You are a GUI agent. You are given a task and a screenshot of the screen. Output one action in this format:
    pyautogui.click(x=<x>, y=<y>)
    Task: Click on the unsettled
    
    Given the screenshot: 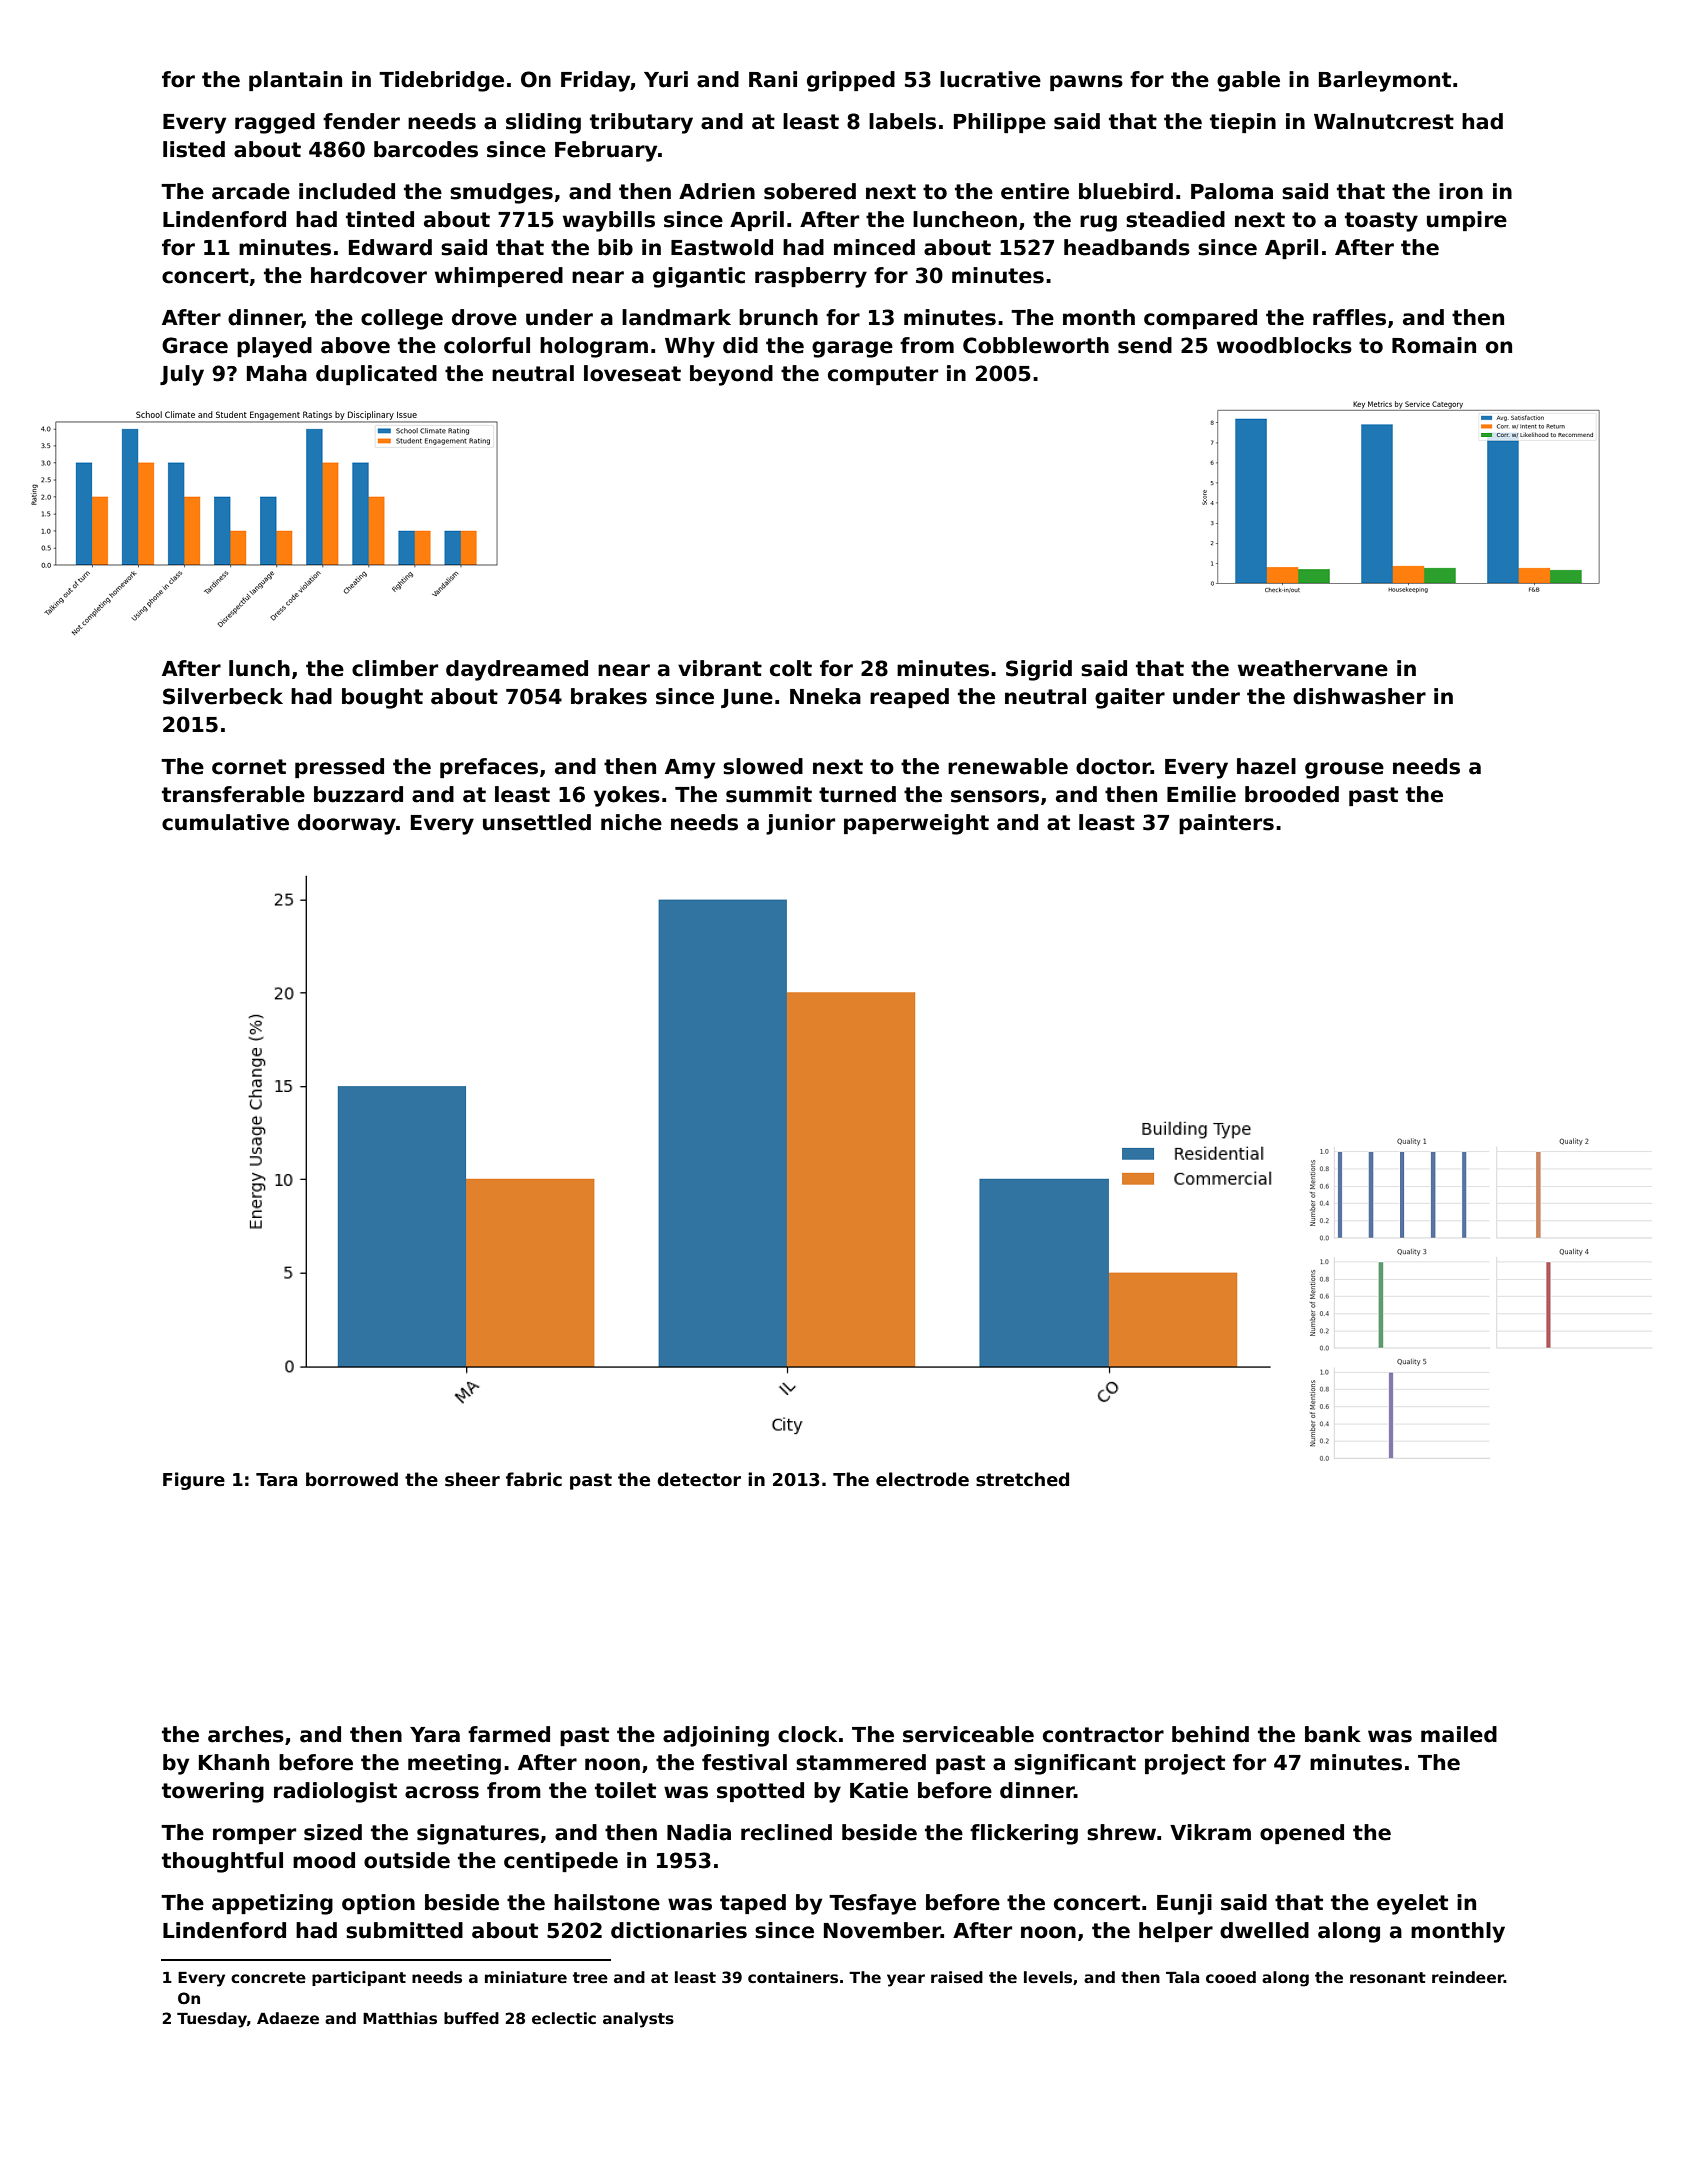 What is the action you would take?
    pyautogui.click(x=537, y=822)
